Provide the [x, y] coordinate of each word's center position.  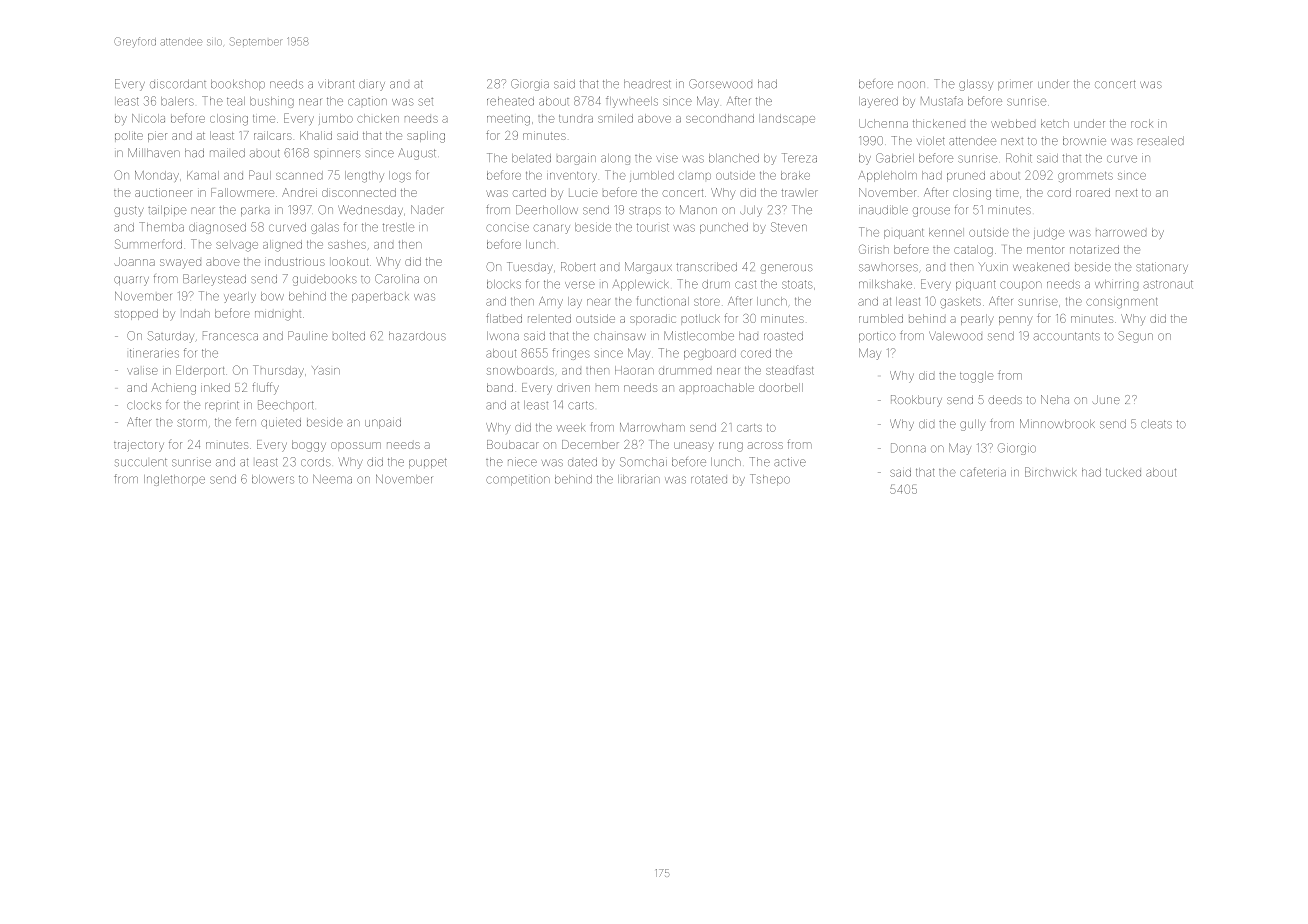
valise [142, 371]
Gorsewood [720, 84]
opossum [356, 445]
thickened [939, 123]
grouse [931, 212]
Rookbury [916, 401]
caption [367, 102]
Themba [161, 227]
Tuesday [530, 268]
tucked [1123, 472]
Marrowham [652, 427]
